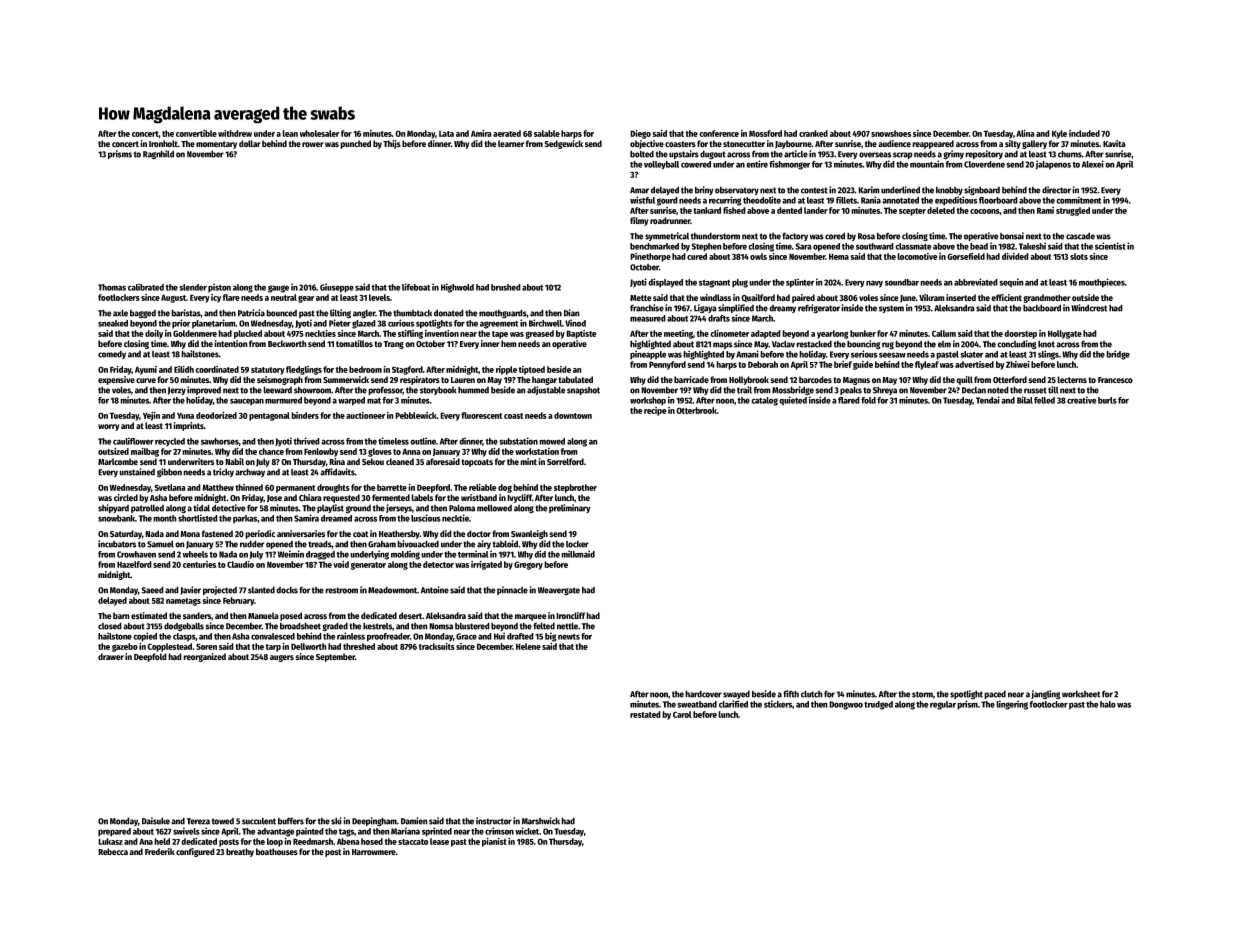 The height and width of the image is (952, 1233). Describe the element at coordinates (1081, 400) in the image. I see `creative` at that location.
